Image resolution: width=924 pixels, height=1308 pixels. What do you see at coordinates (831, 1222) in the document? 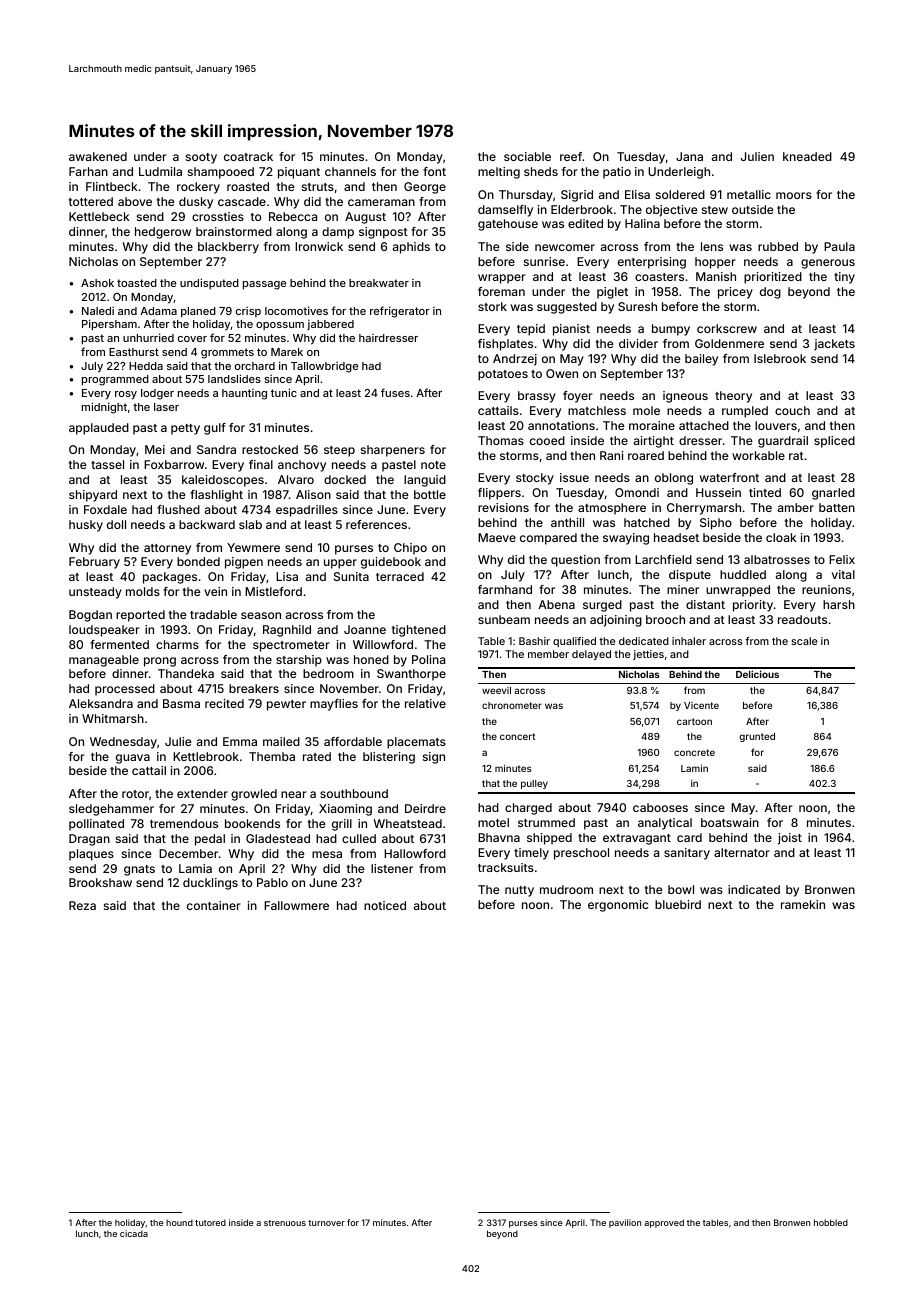
I see `hobbled` at bounding box center [831, 1222].
